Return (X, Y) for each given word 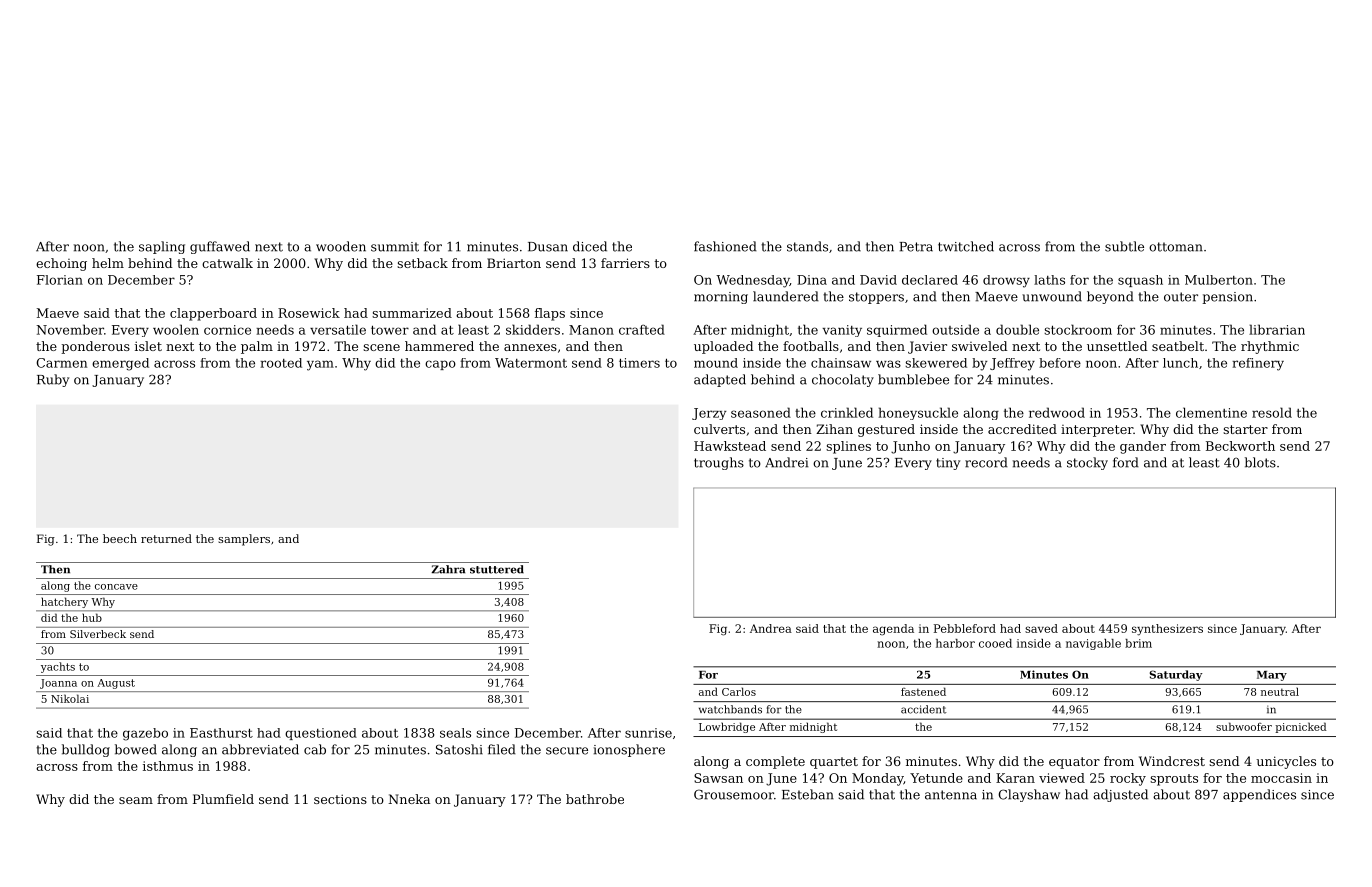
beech (120, 538)
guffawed (220, 247)
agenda (893, 630)
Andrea (771, 628)
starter (1245, 429)
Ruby (53, 380)
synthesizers (1167, 630)
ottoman (1176, 247)
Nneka (409, 799)
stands (807, 246)
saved (1041, 628)
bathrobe (595, 799)
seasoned (761, 412)
